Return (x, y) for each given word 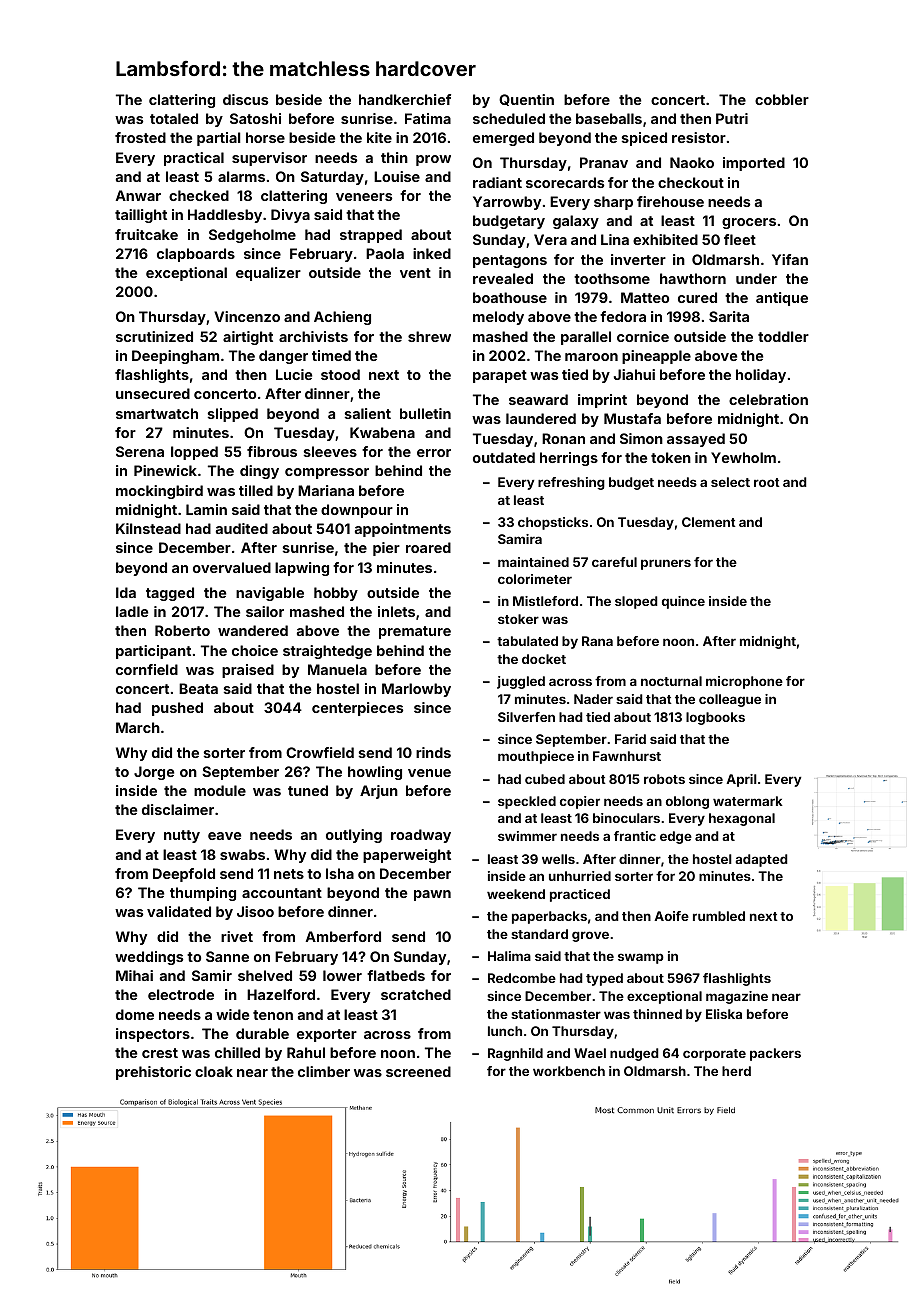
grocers (749, 223)
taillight (141, 216)
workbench (569, 1071)
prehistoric (153, 1073)
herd (736, 1071)
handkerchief (405, 99)
